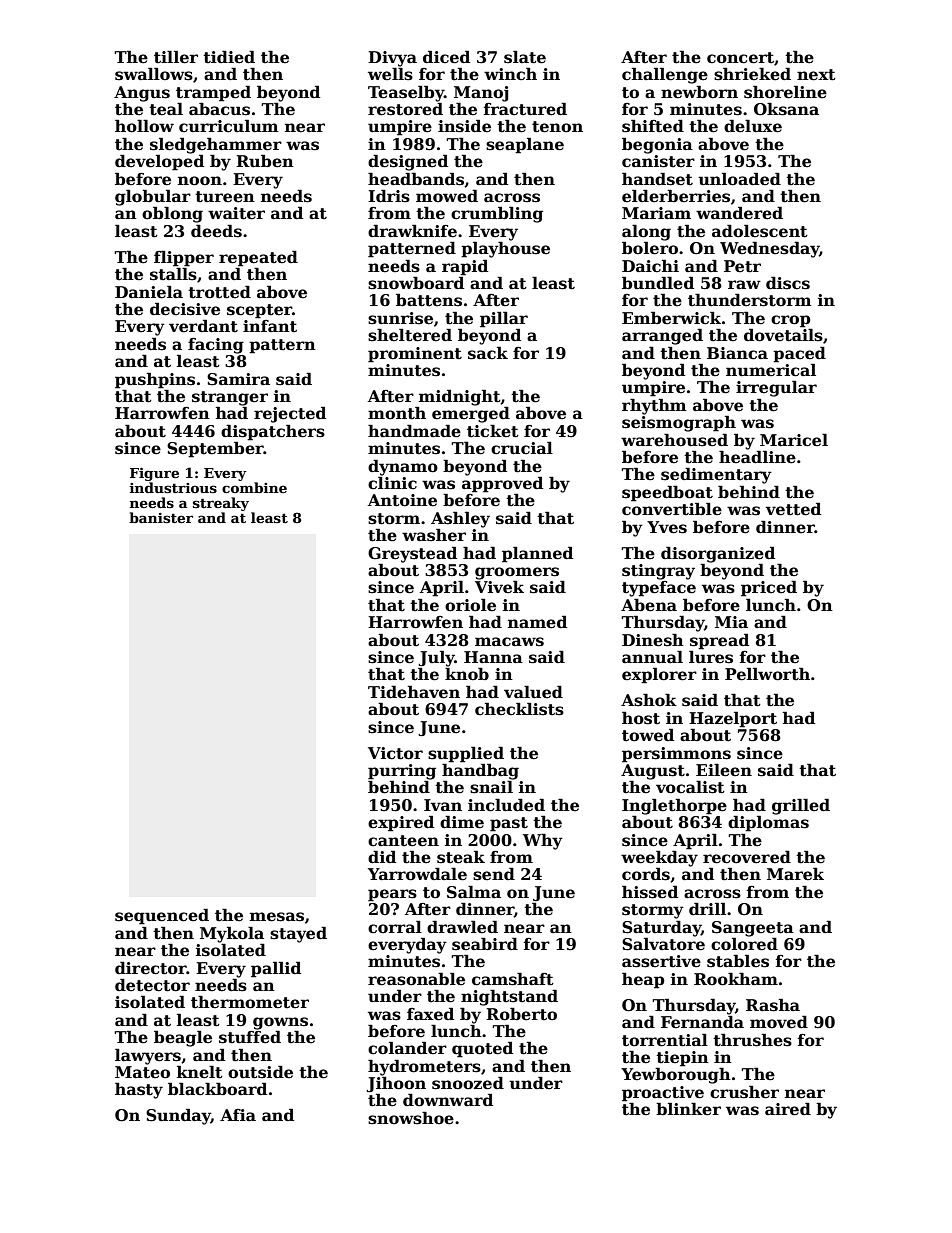 The width and height of the page is (952, 1233). What do you see at coordinates (229, 57) in the page?
I see `tidied` at bounding box center [229, 57].
